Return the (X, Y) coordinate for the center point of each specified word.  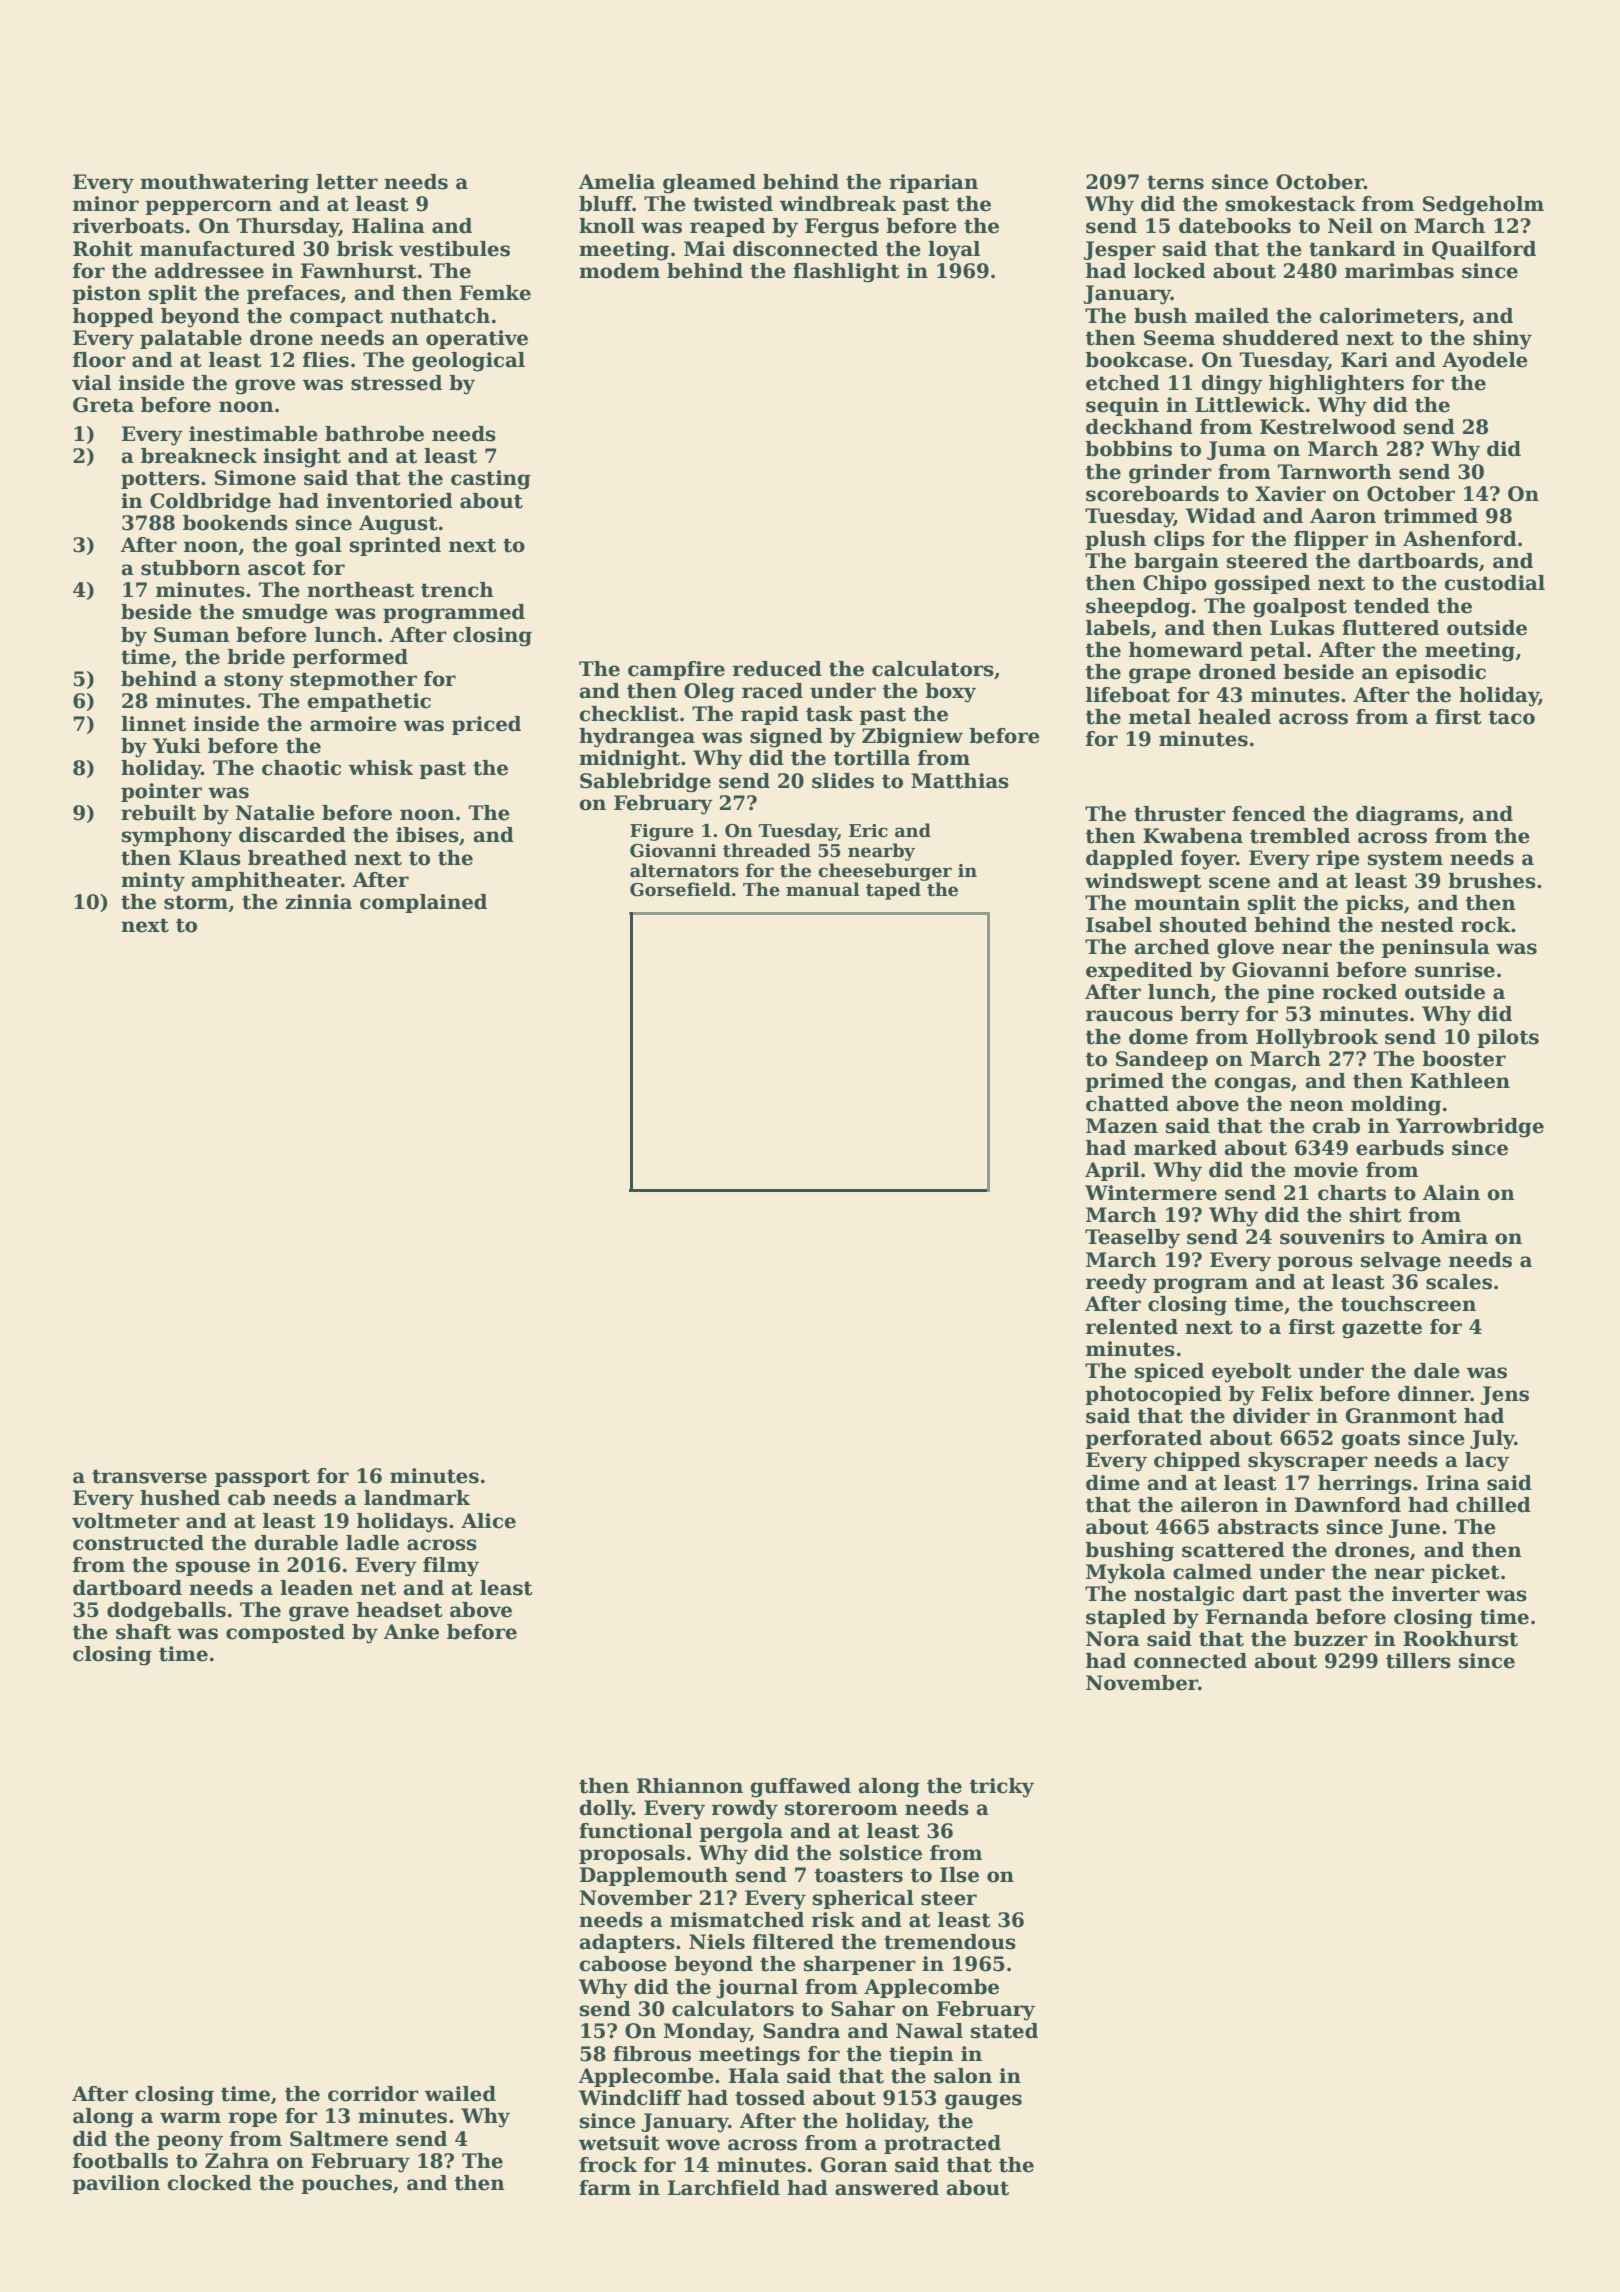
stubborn (191, 568)
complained (423, 903)
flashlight (846, 273)
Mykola (1126, 1574)
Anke (411, 1632)
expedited (1139, 971)
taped (893, 891)
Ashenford (1460, 539)
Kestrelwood (1328, 427)
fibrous (652, 2054)
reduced (777, 669)
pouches (346, 2184)
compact (336, 318)
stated (1004, 2031)
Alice (488, 1521)
